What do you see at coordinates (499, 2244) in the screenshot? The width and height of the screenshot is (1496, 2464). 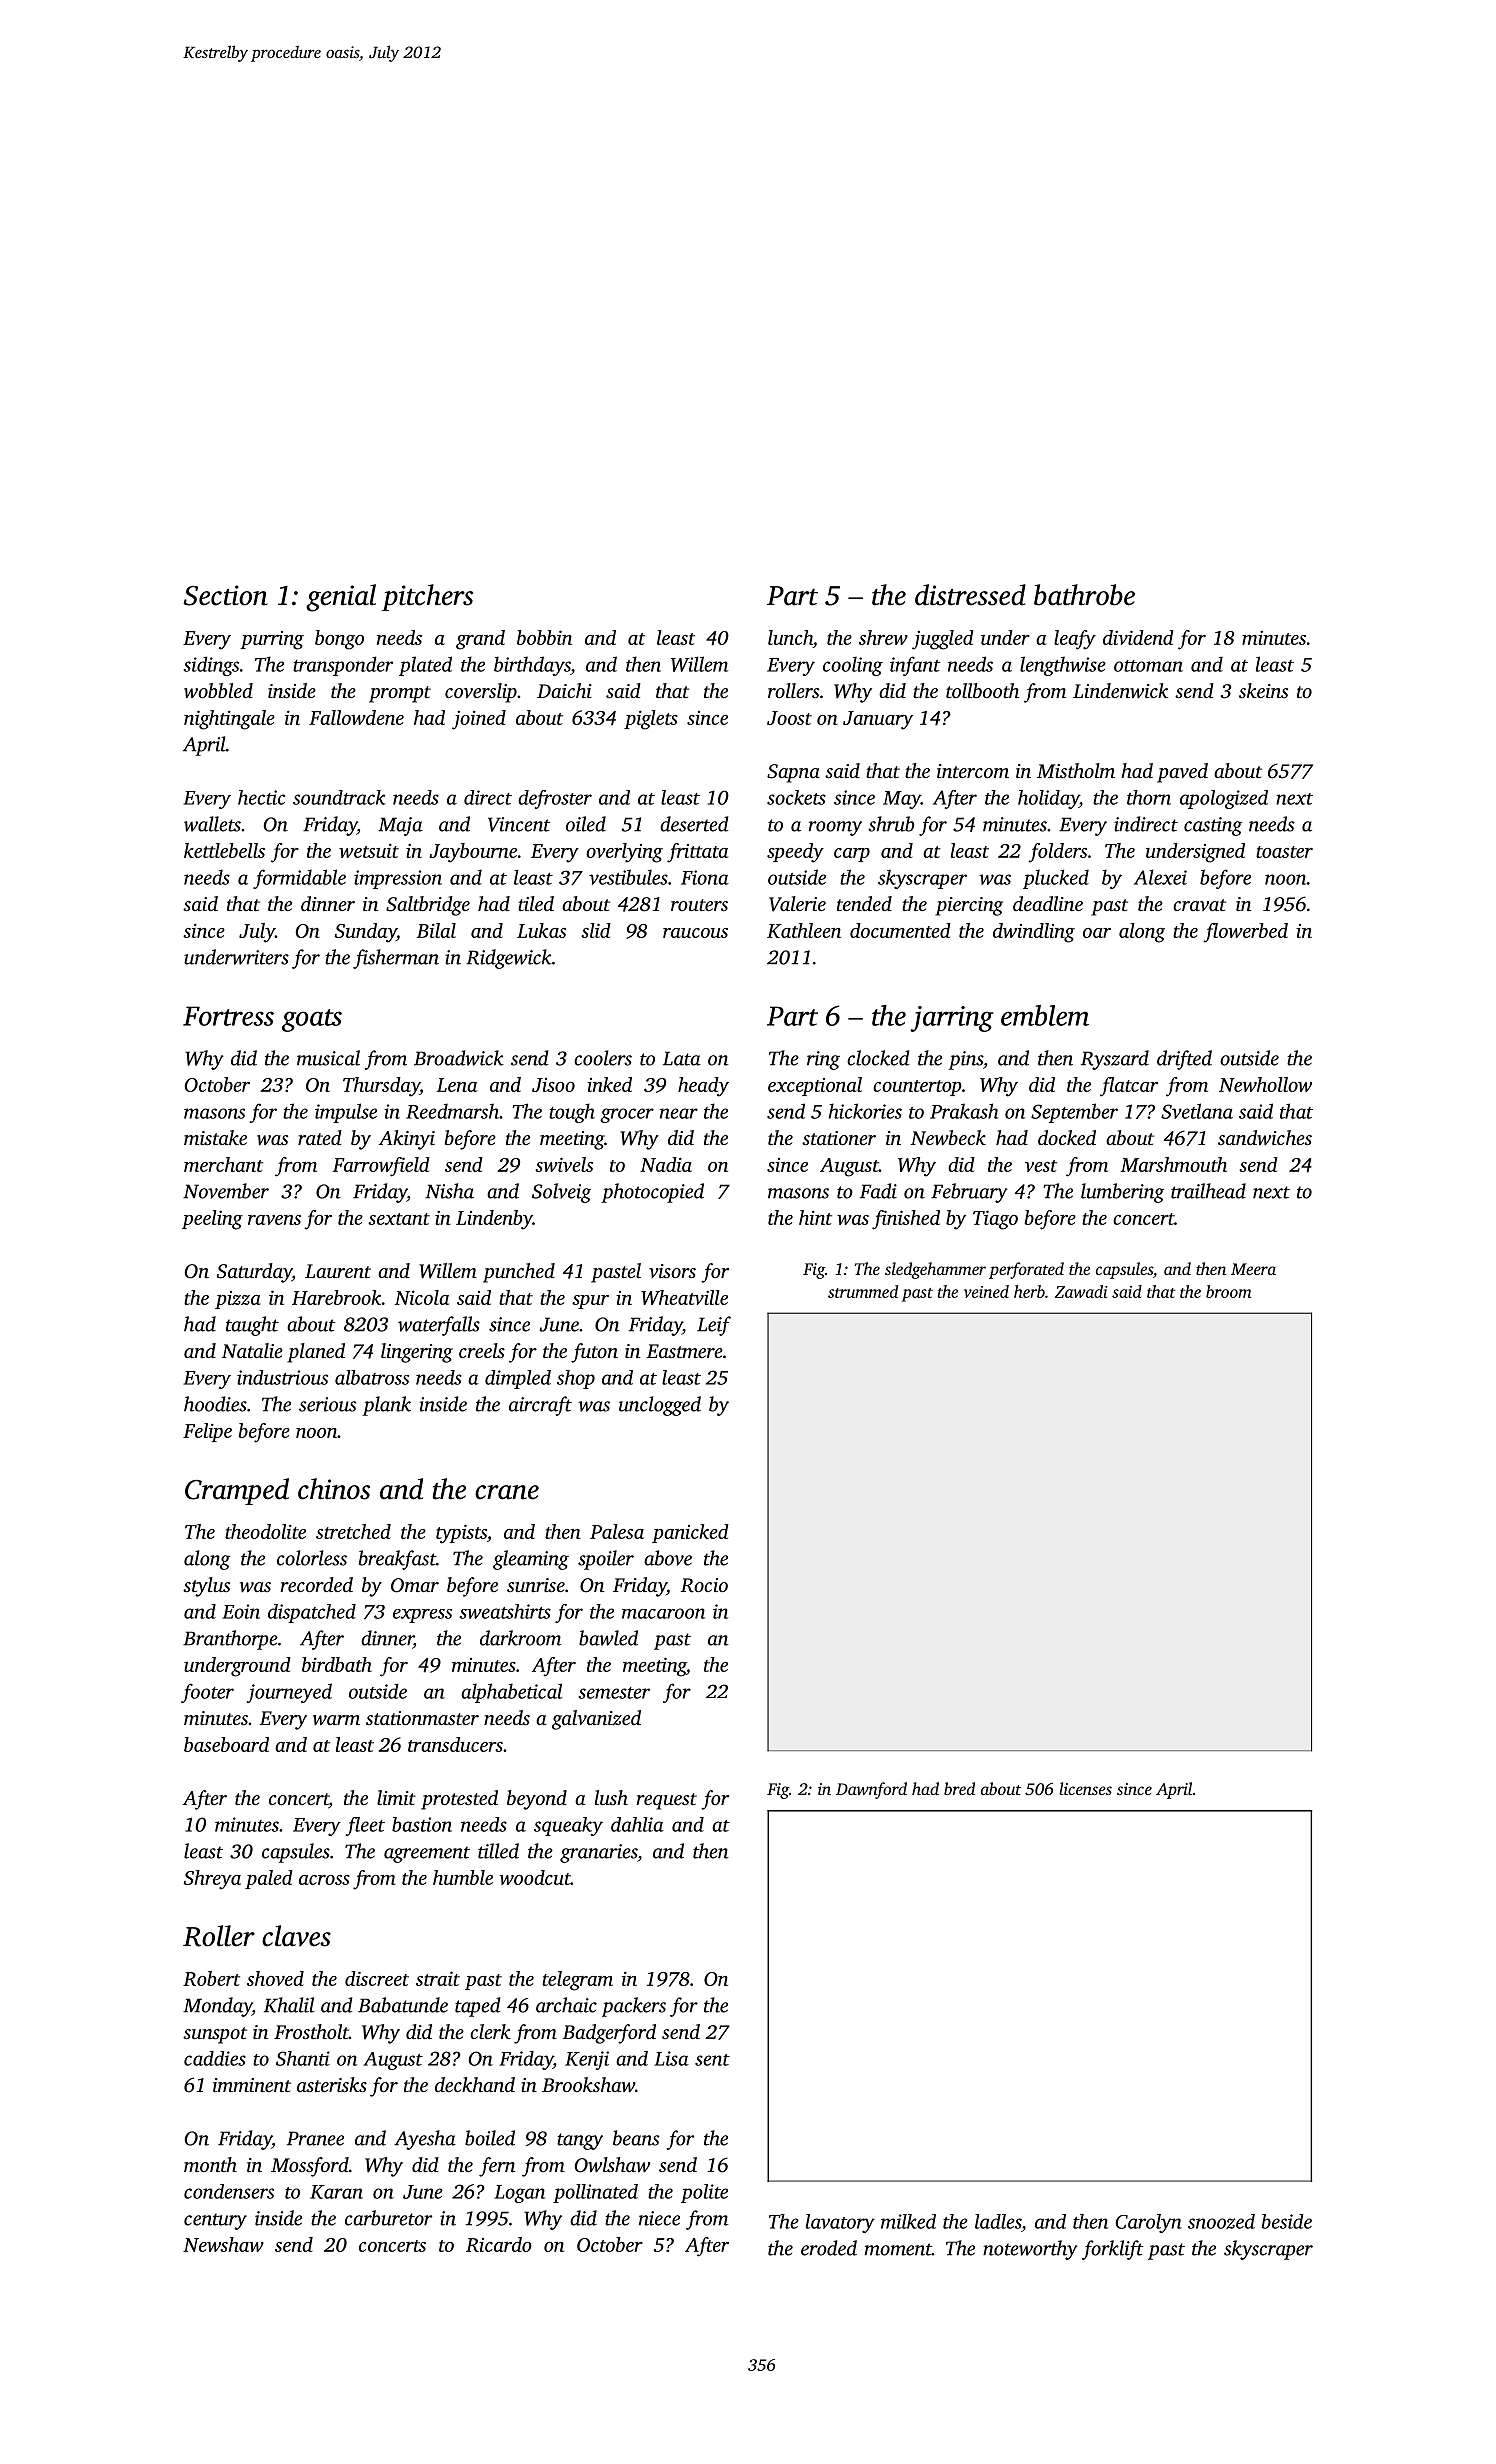 I see `Ricardo` at bounding box center [499, 2244].
